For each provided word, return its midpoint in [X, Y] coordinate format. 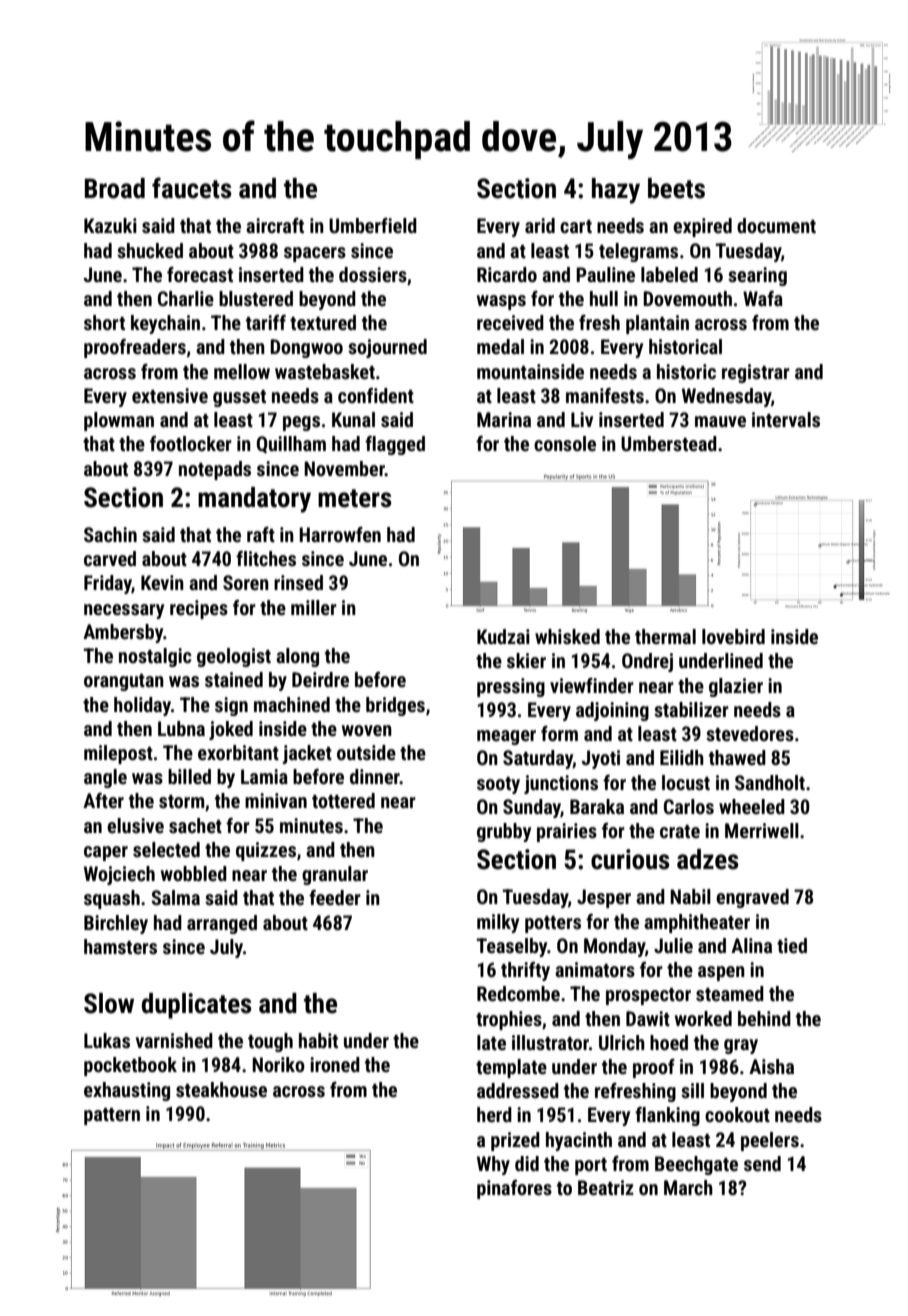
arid [540, 225]
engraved [752, 898]
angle [105, 778]
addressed [518, 1090]
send [762, 1163]
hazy [616, 191]
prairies [567, 832]
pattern [112, 1116]
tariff [266, 322]
